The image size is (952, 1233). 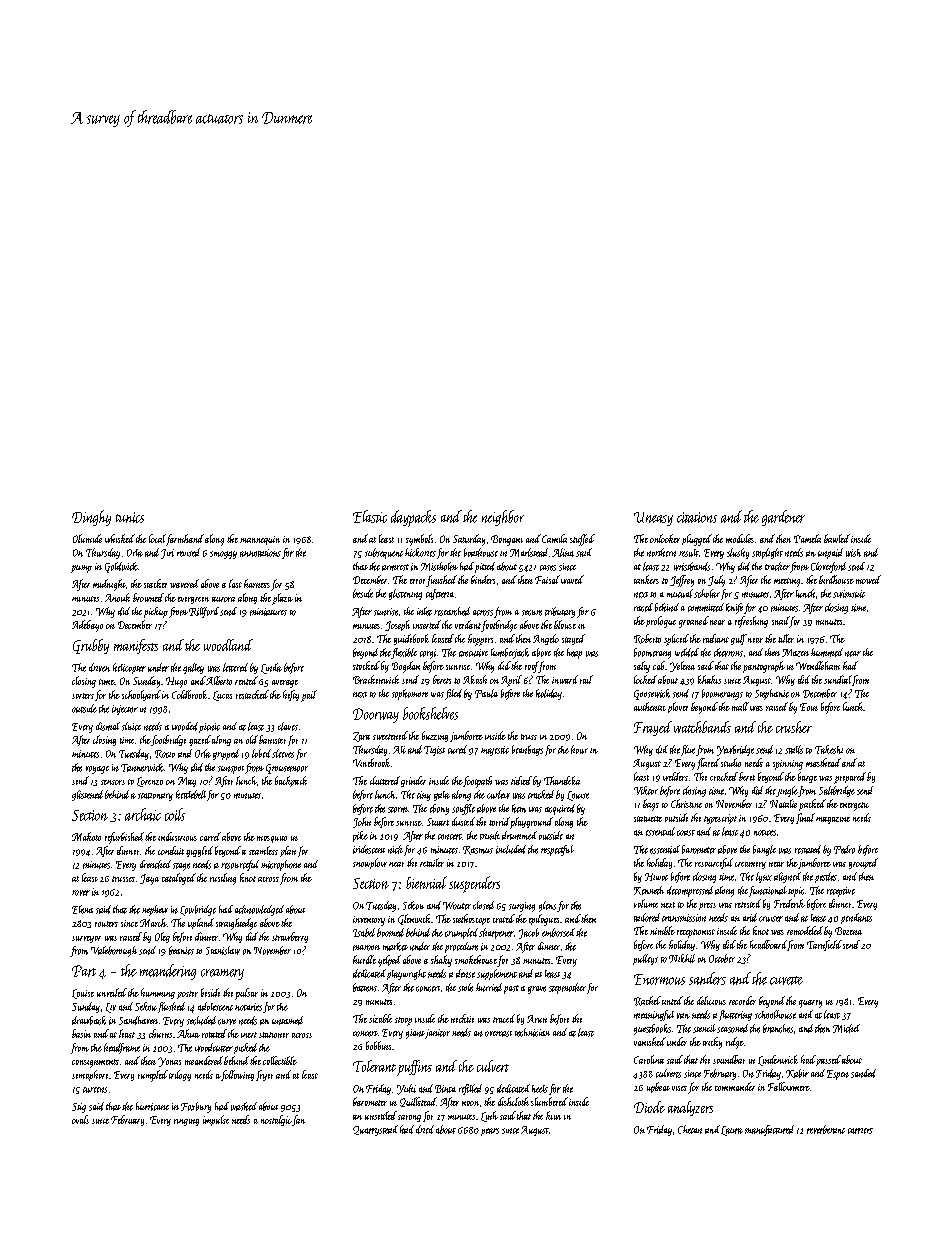 What do you see at coordinates (532, 613) in the screenshot?
I see `secure` at bounding box center [532, 613].
